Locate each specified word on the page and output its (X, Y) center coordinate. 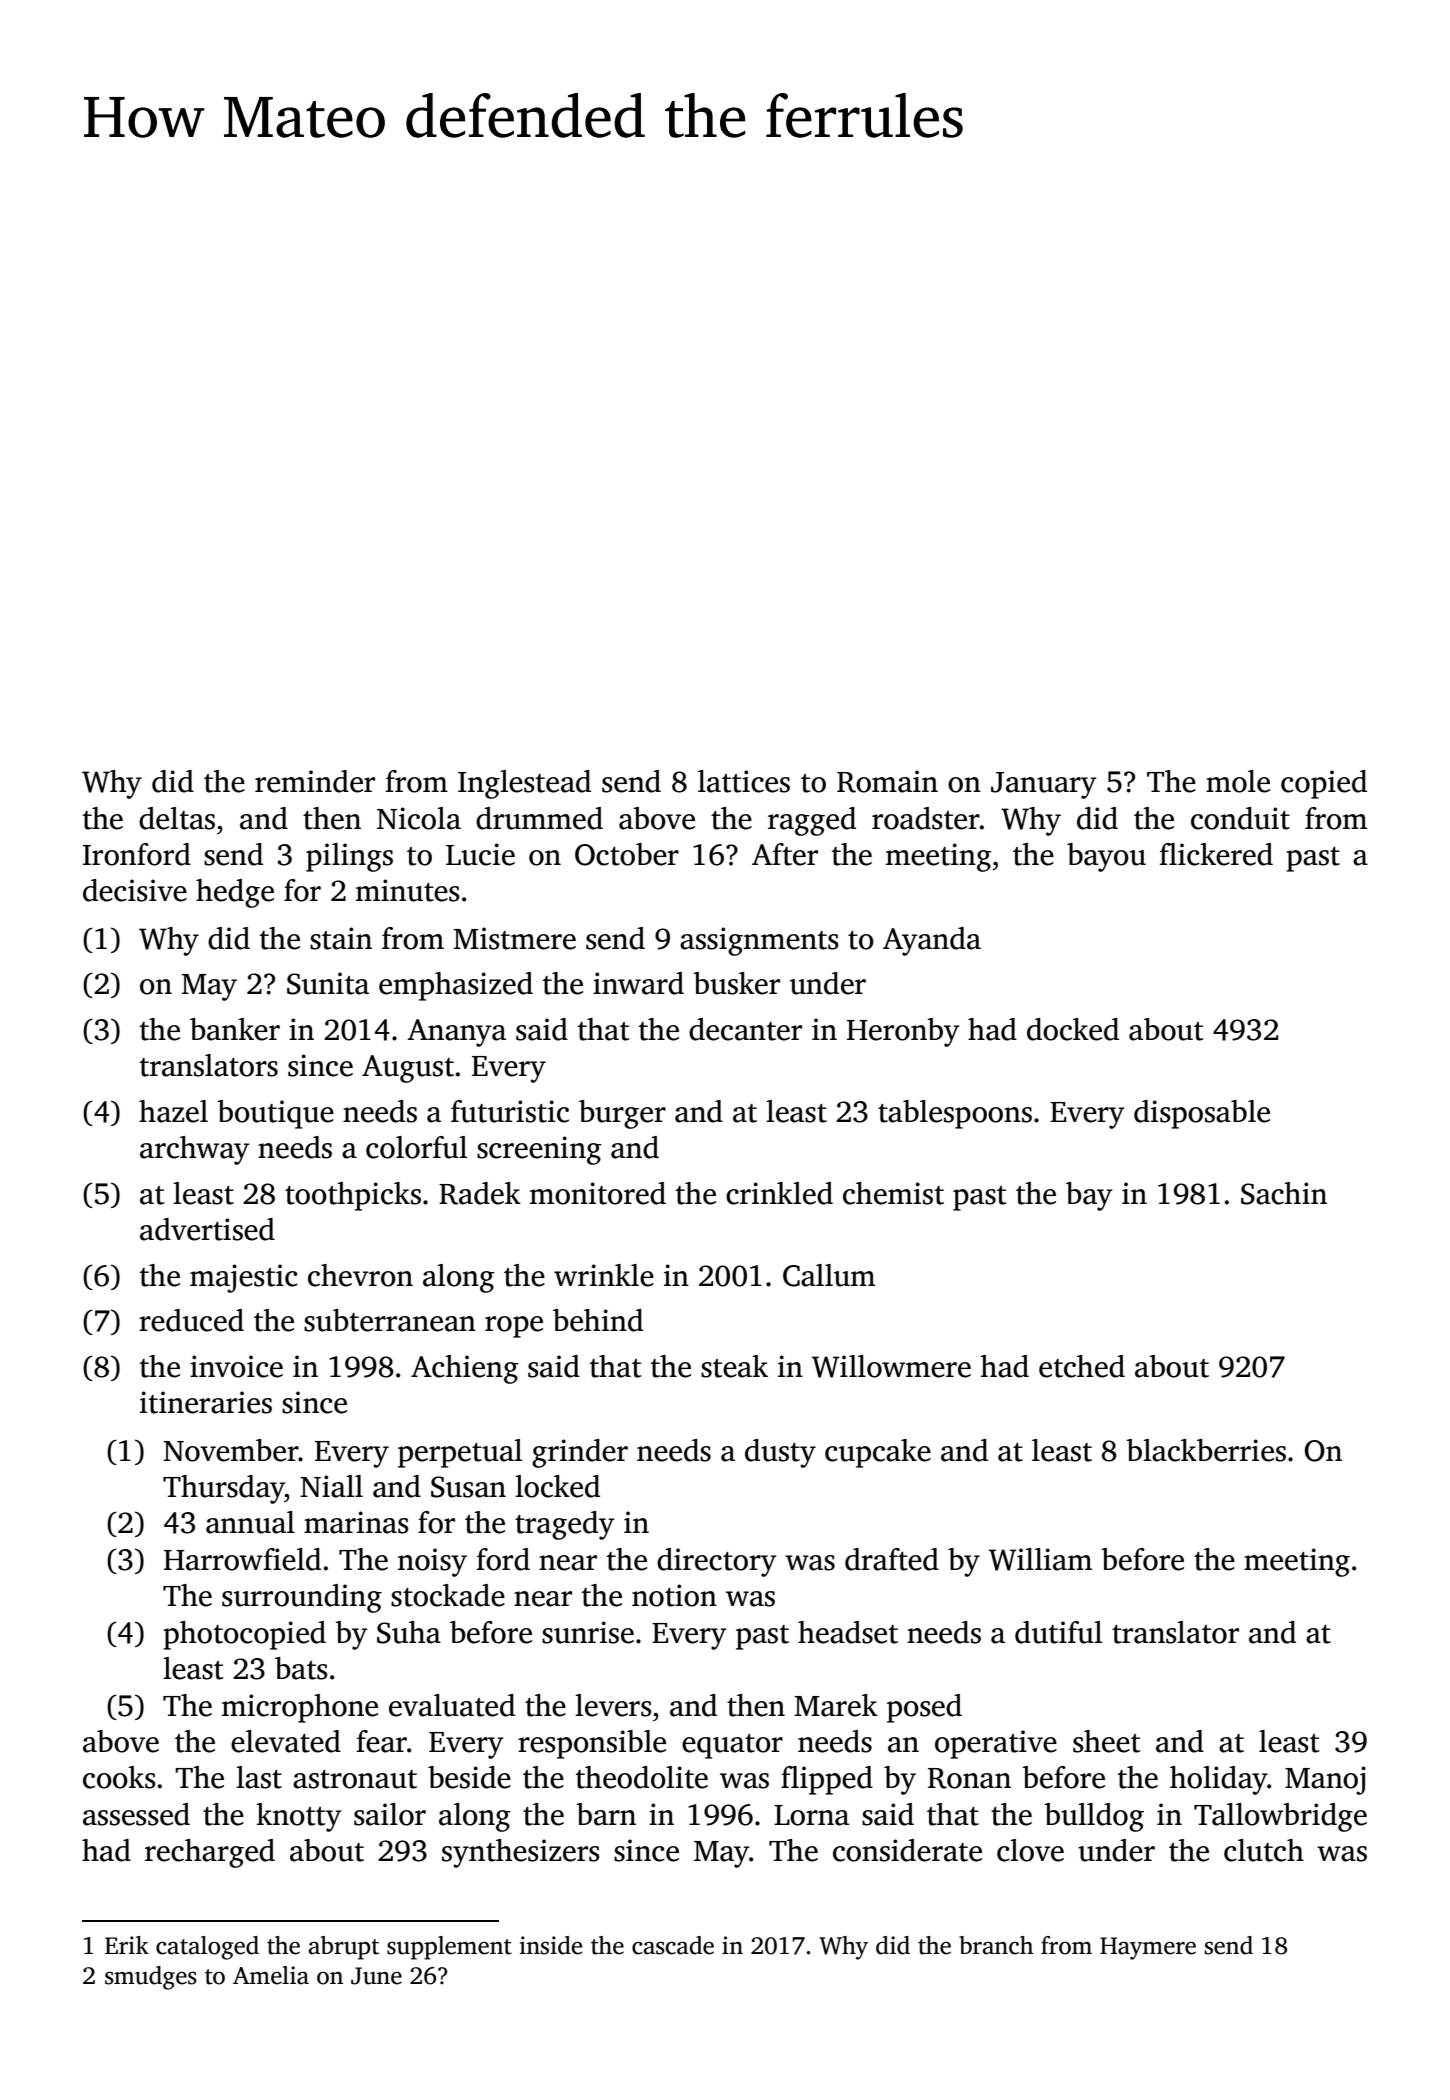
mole (1238, 781)
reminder (315, 781)
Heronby (903, 1032)
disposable (1202, 1114)
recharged (210, 1853)
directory (717, 1562)
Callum (829, 1275)
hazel (173, 1111)
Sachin (1284, 1193)
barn (606, 1814)
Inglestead (524, 784)
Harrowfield (242, 1559)
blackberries (1206, 1450)
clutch (1264, 1850)
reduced (191, 1320)
